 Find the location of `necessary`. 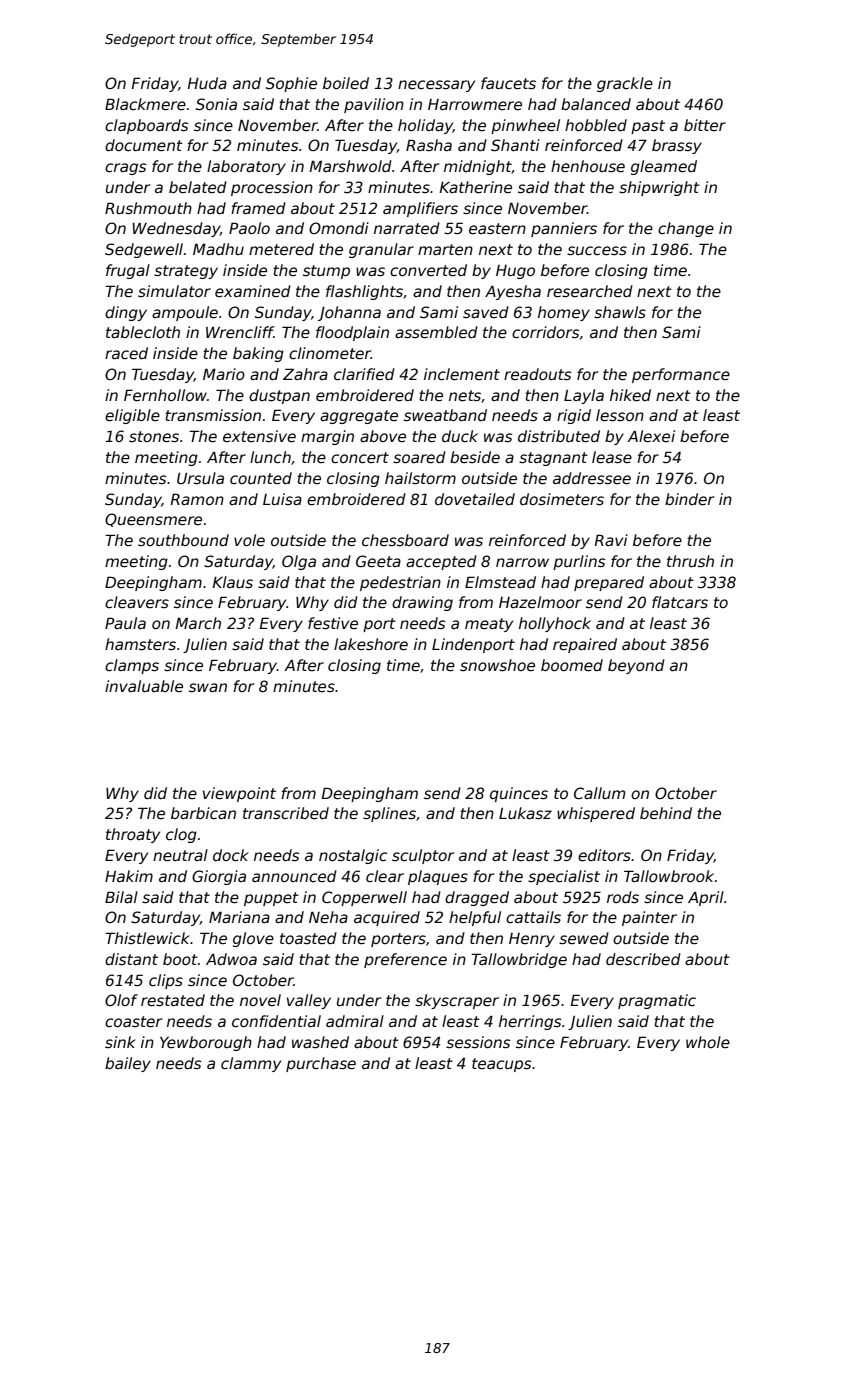

necessary is located at coordinates (436, 86).
